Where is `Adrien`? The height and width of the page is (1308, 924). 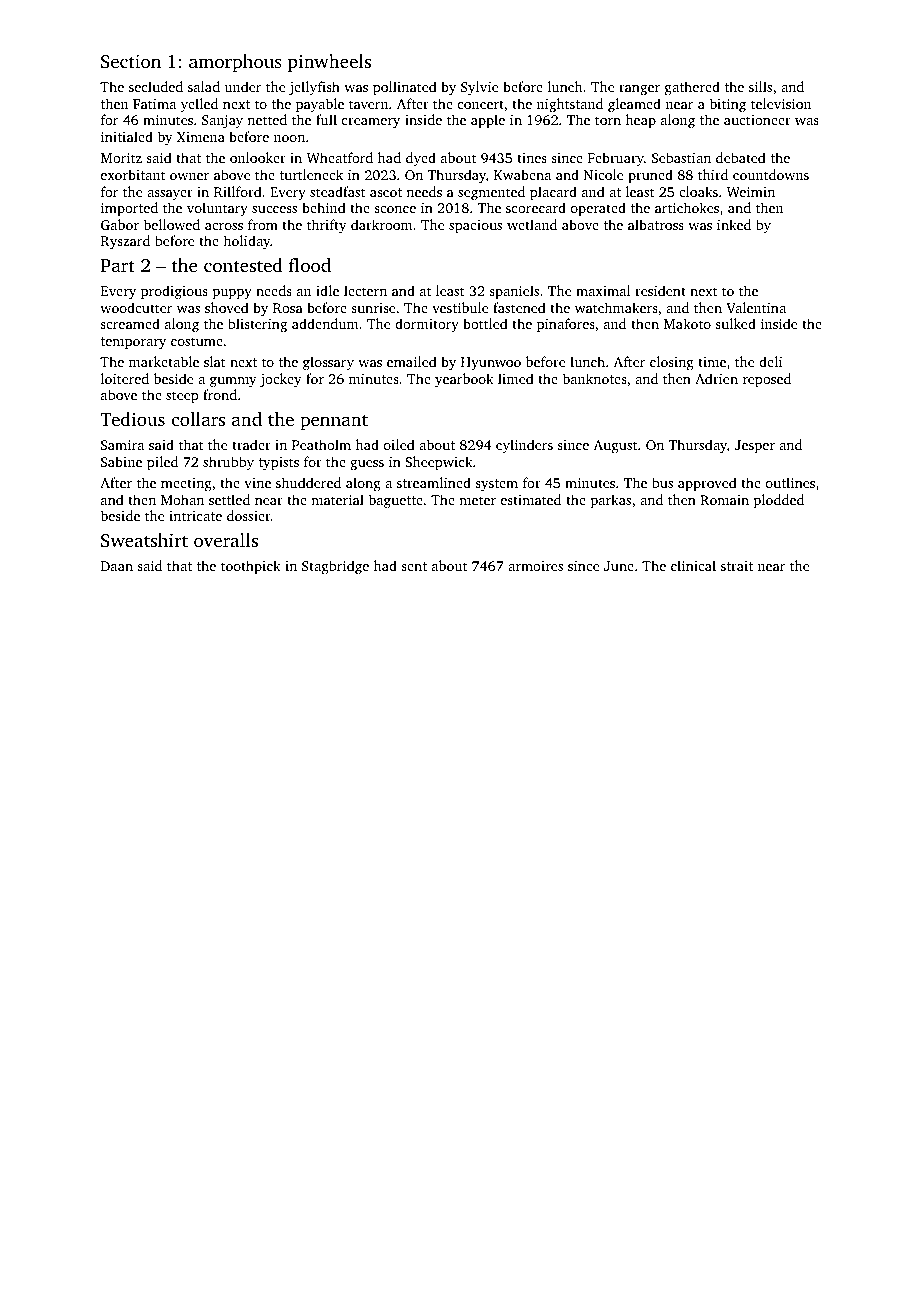
Adrien is located at coordinates (716, 378).
